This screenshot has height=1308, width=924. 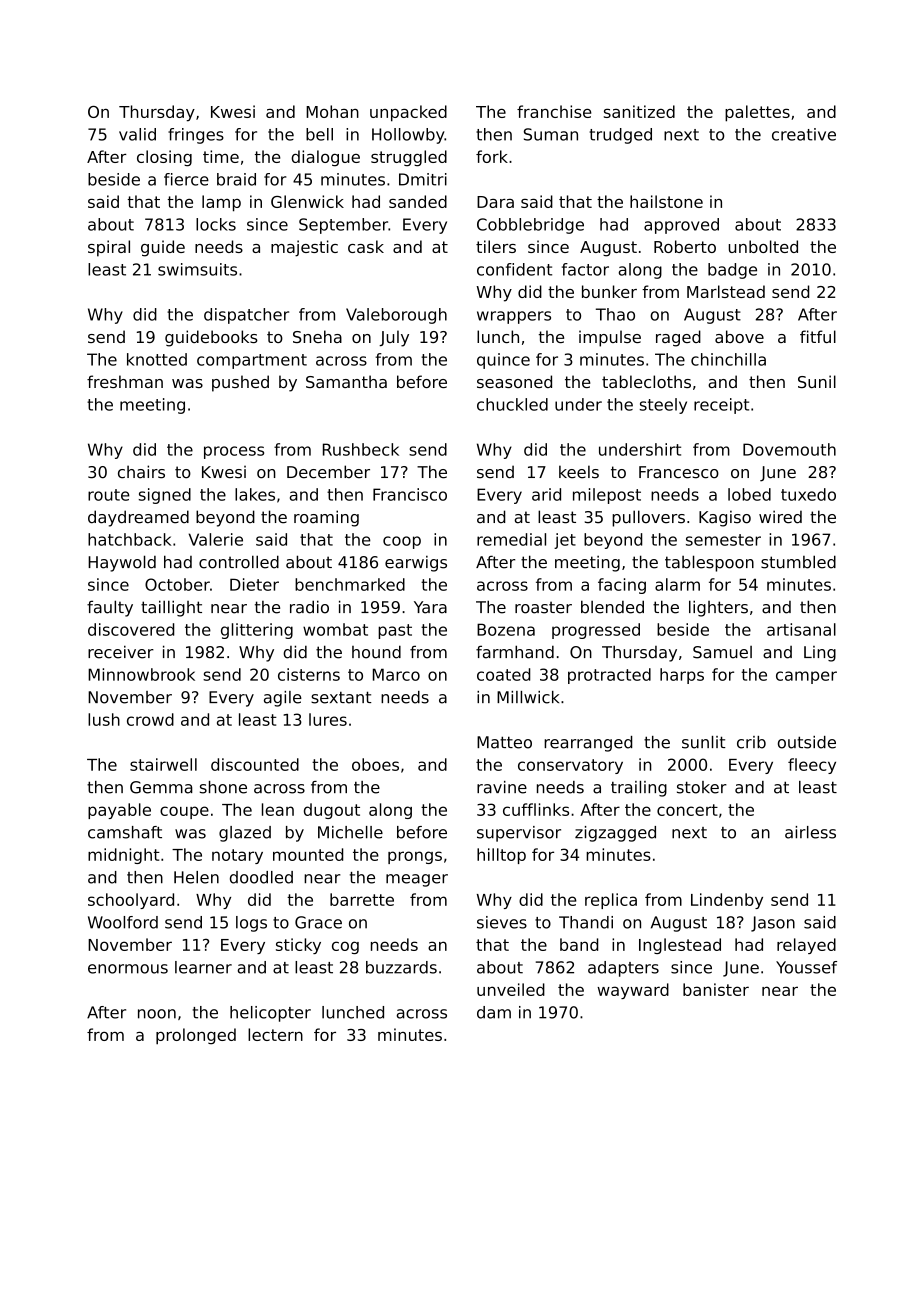 I want to click on lectern, so click(x=275, y=1034).
